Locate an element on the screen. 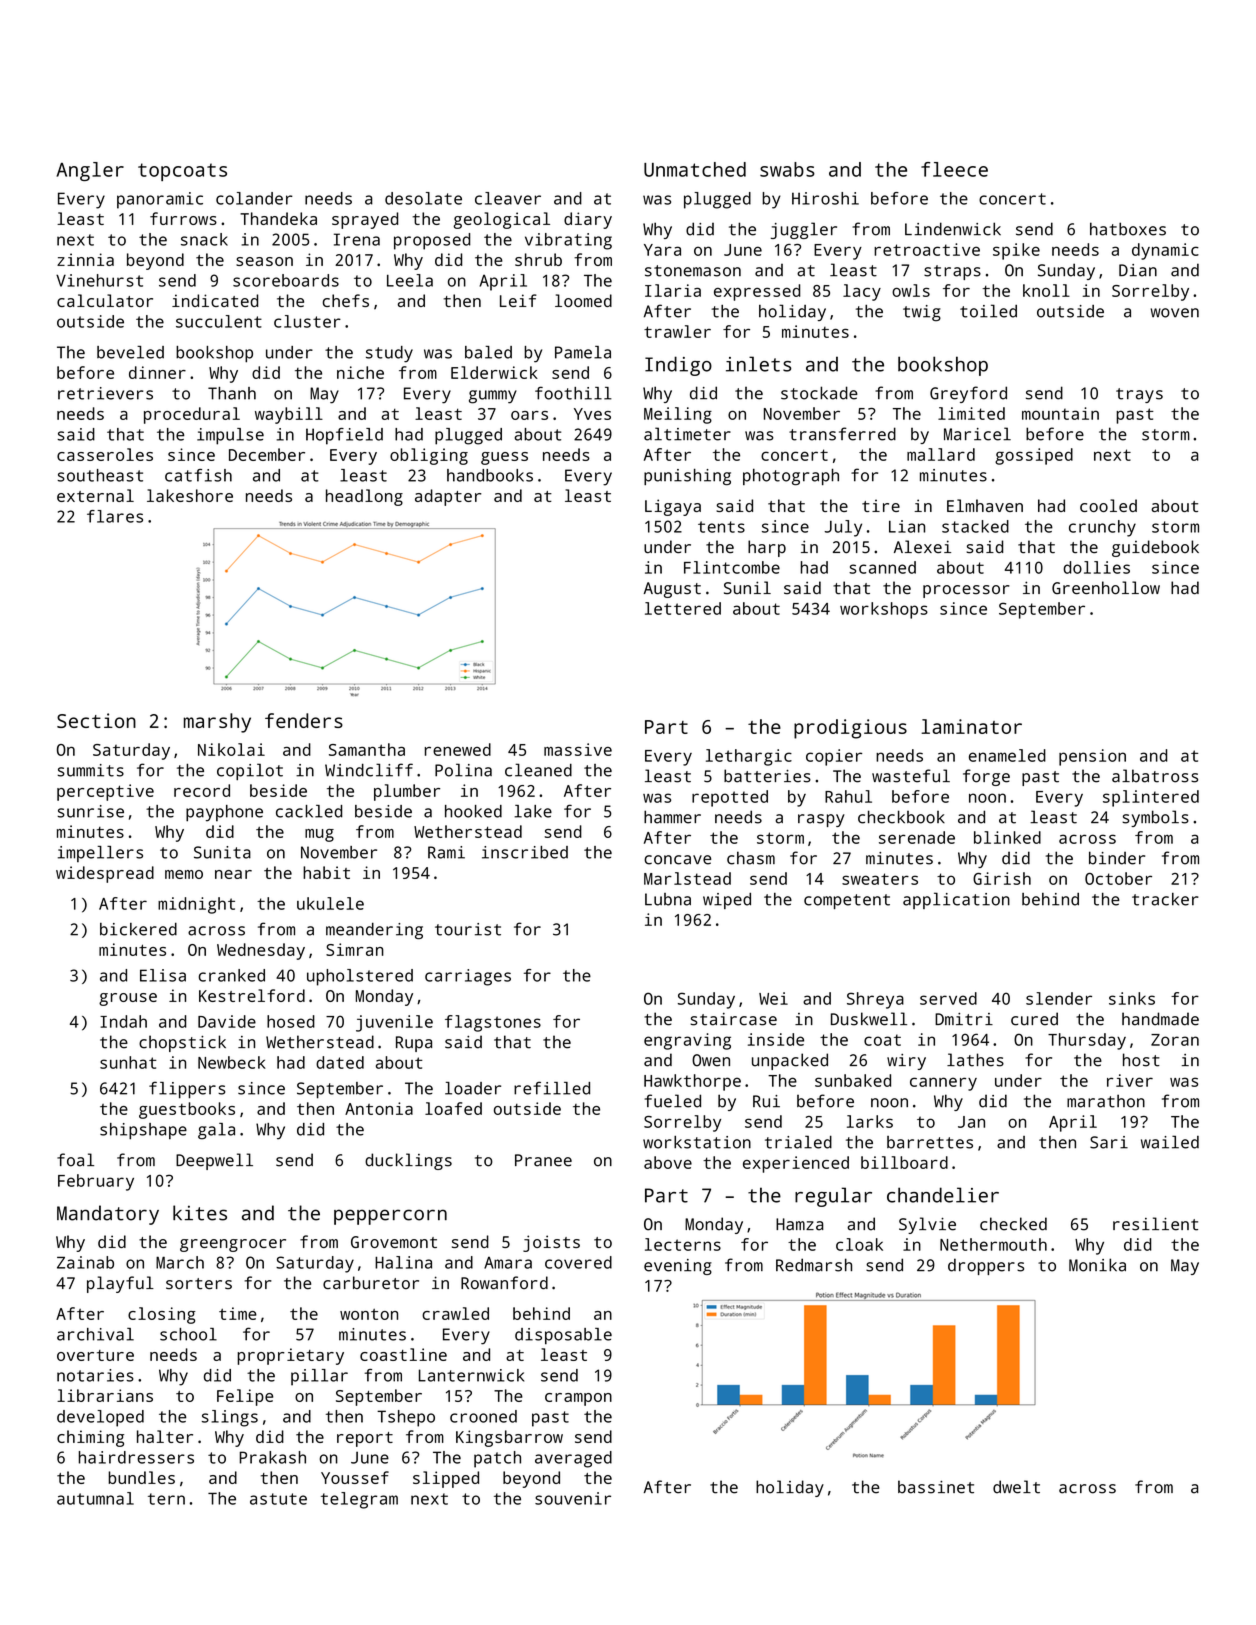  Hamza is located at coordinates (800, 1224).
